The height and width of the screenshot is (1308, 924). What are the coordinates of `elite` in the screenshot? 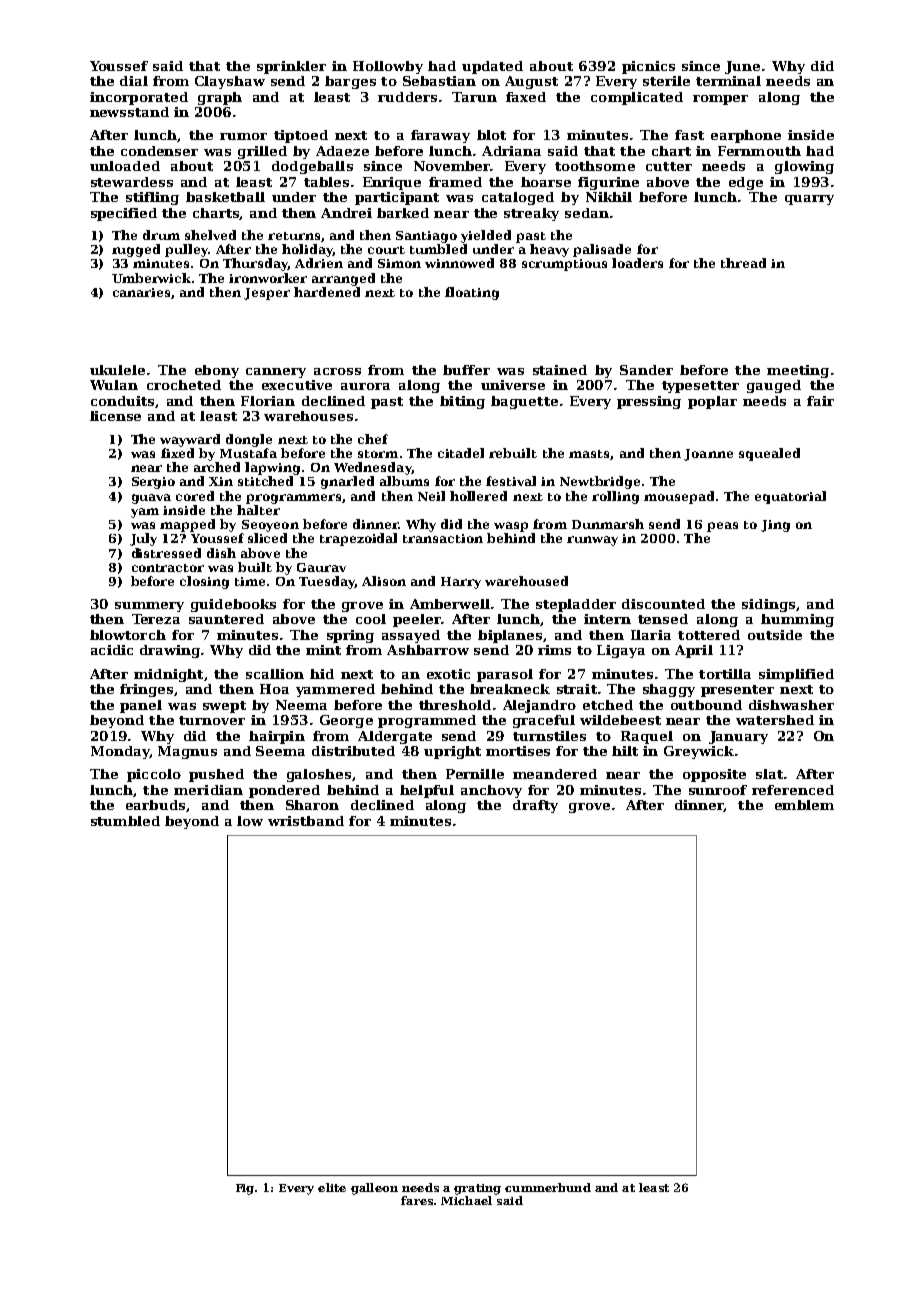 It's located at (332, 1187).
